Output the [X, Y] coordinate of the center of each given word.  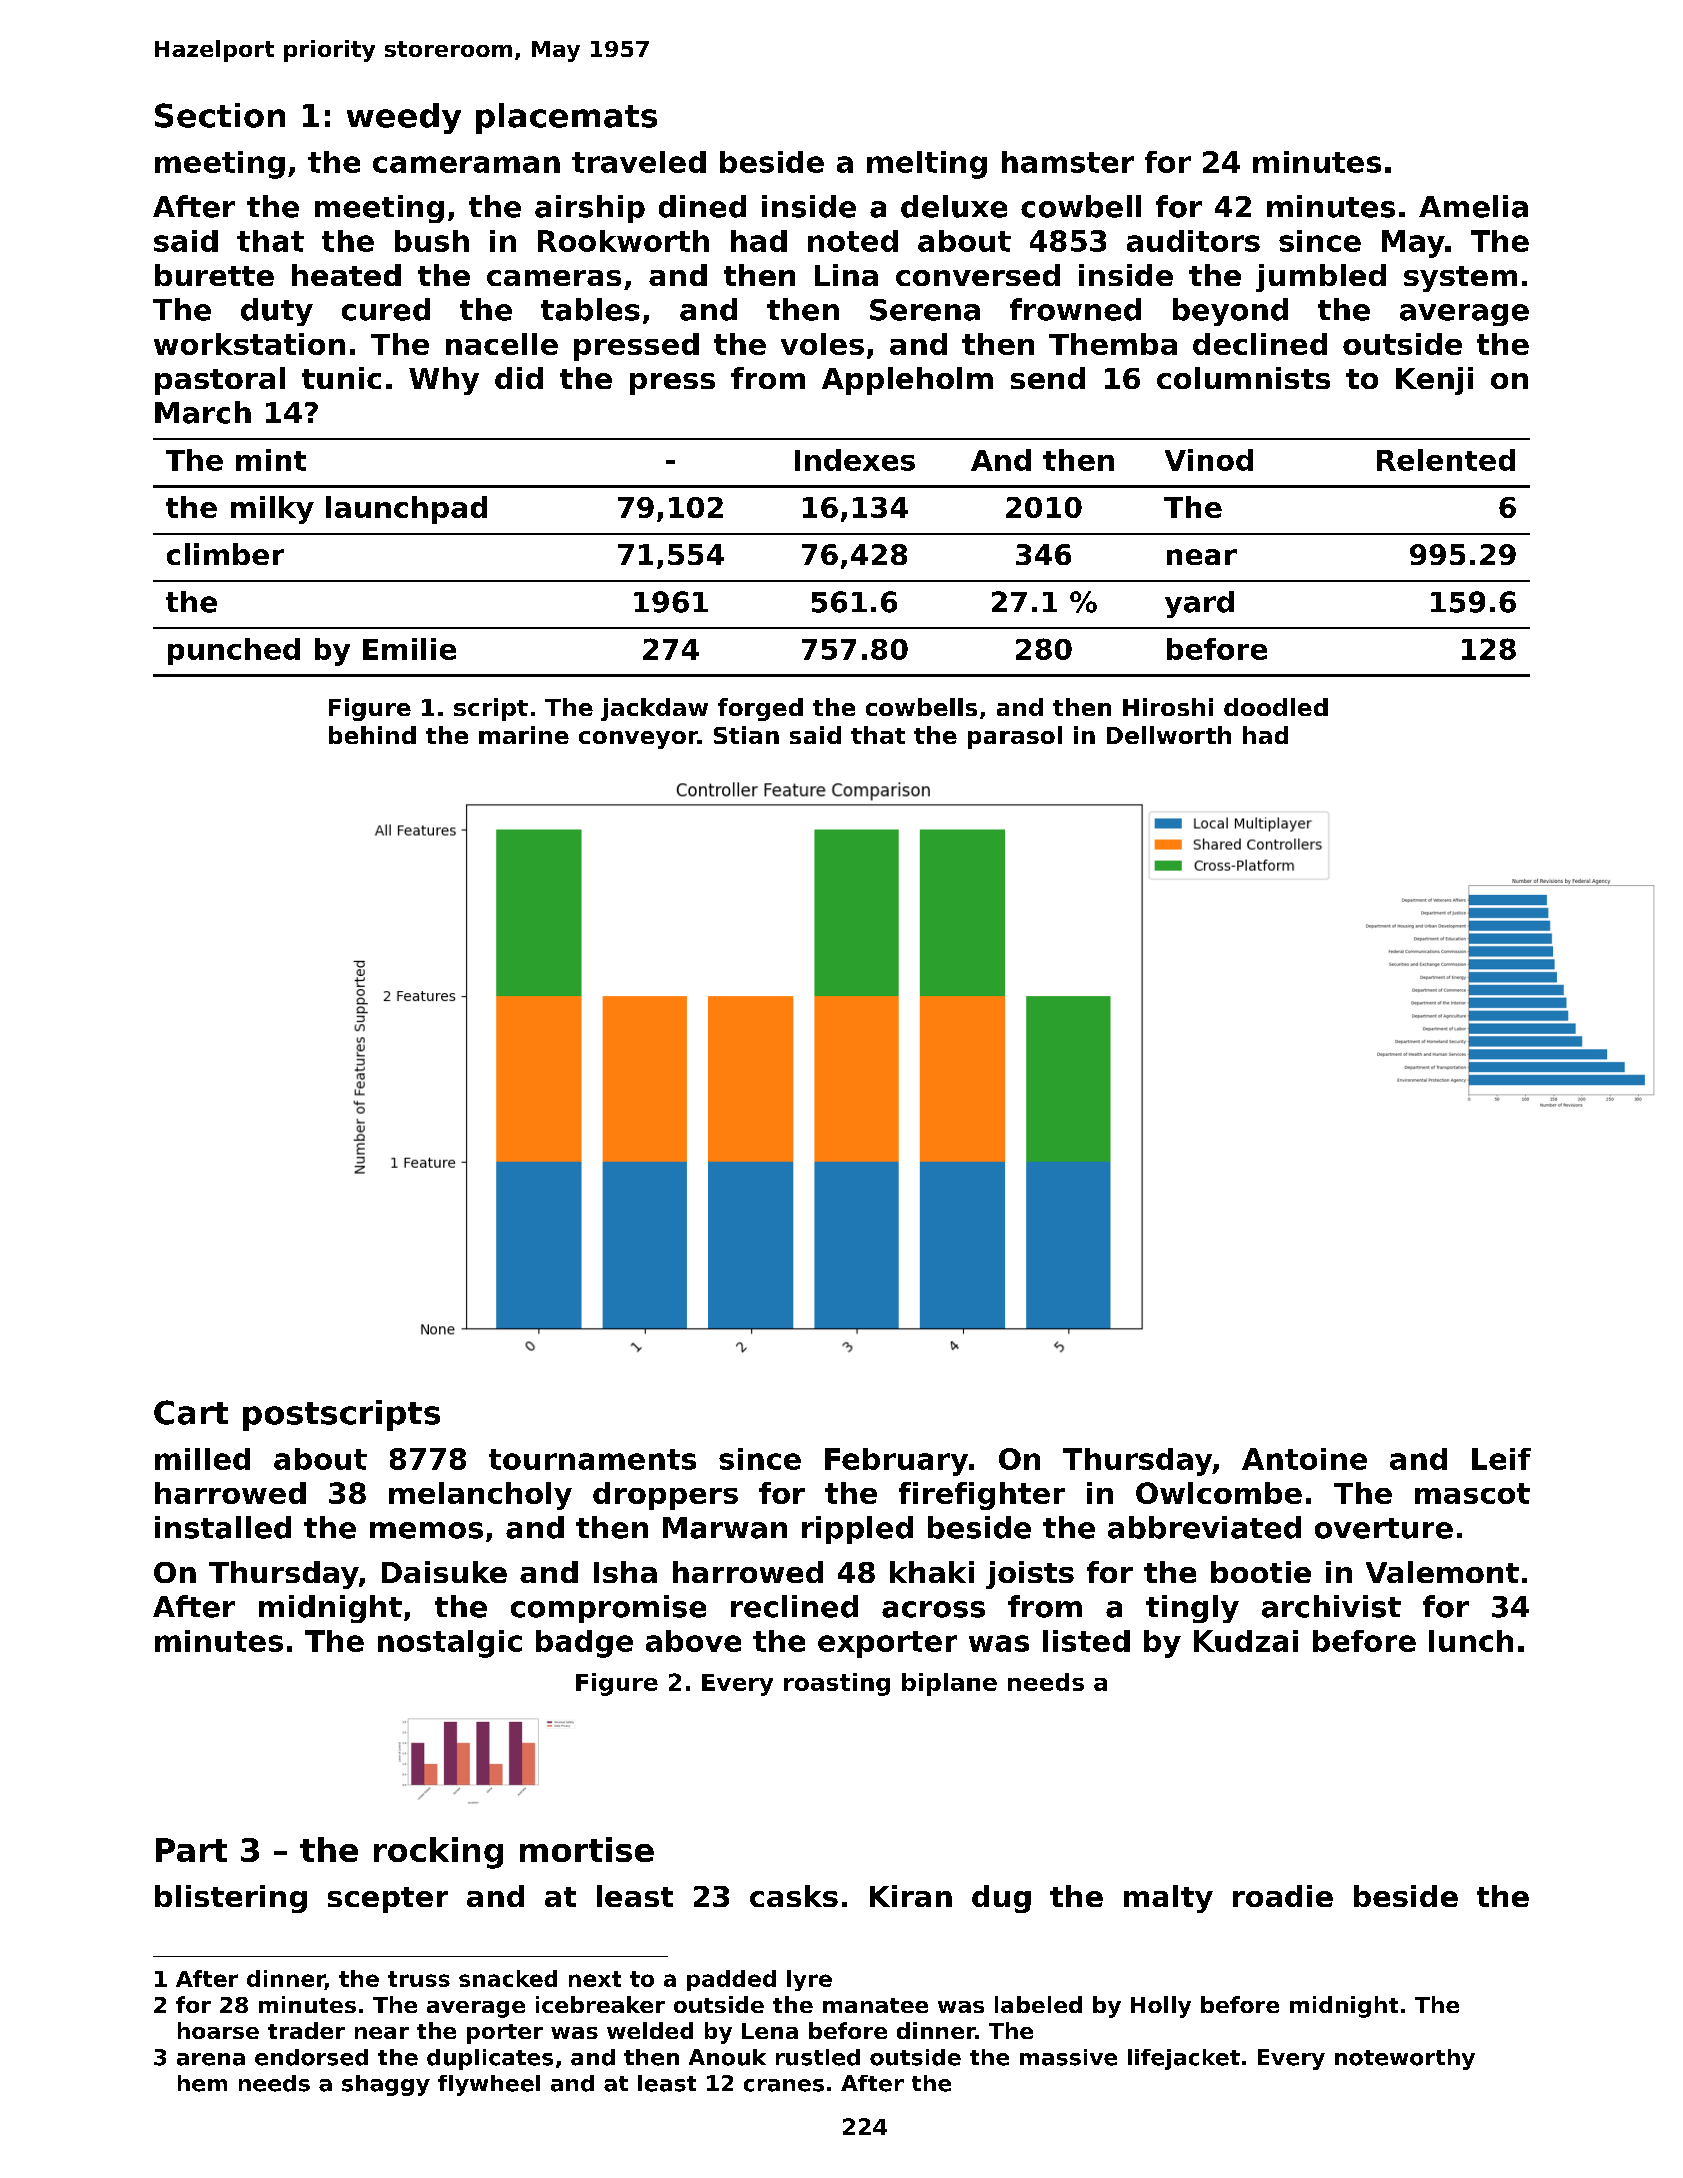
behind [372, 735]
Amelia [1473, 206]
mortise [587, 1849]
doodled [1276, 707]
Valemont [1442, 1572]
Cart [191, 1412]
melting [927, 165]
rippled [857, 1530]
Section [220, 115]
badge [584, 1644]
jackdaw [654, 709]
